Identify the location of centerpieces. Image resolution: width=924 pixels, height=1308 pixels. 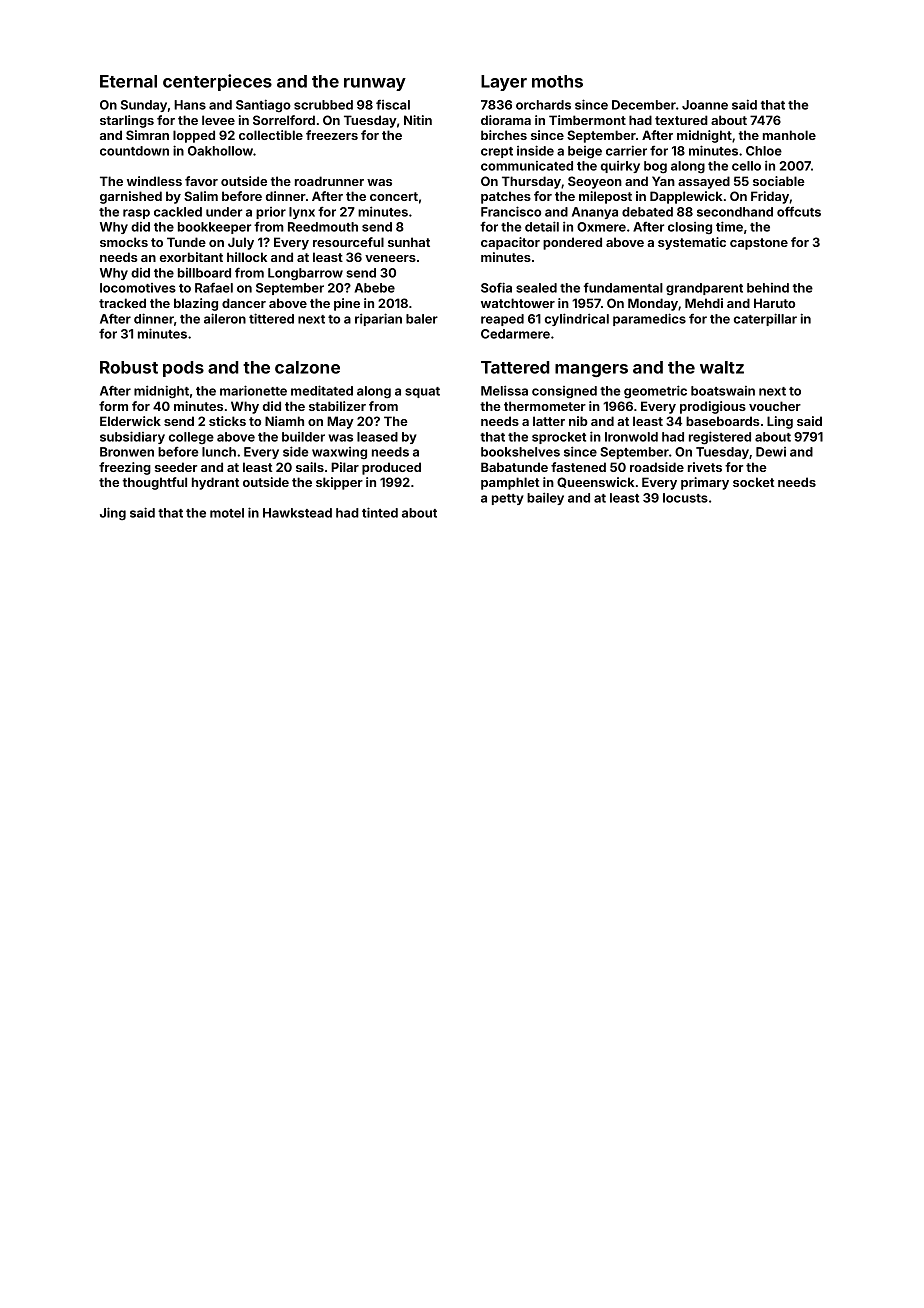
(217, 82).
